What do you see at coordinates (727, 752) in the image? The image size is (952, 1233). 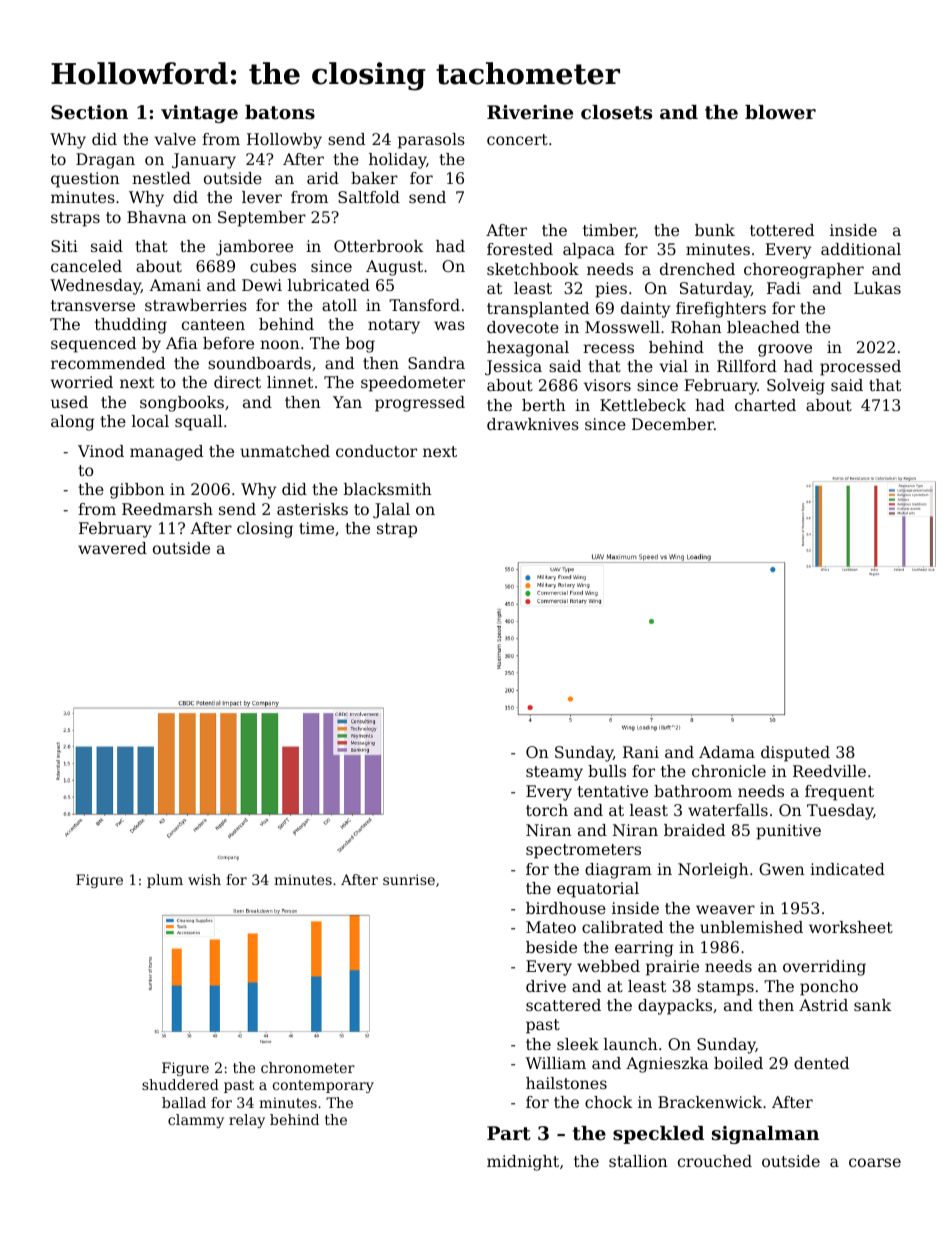 I see `Adama` at bounding box center [727, 752].
